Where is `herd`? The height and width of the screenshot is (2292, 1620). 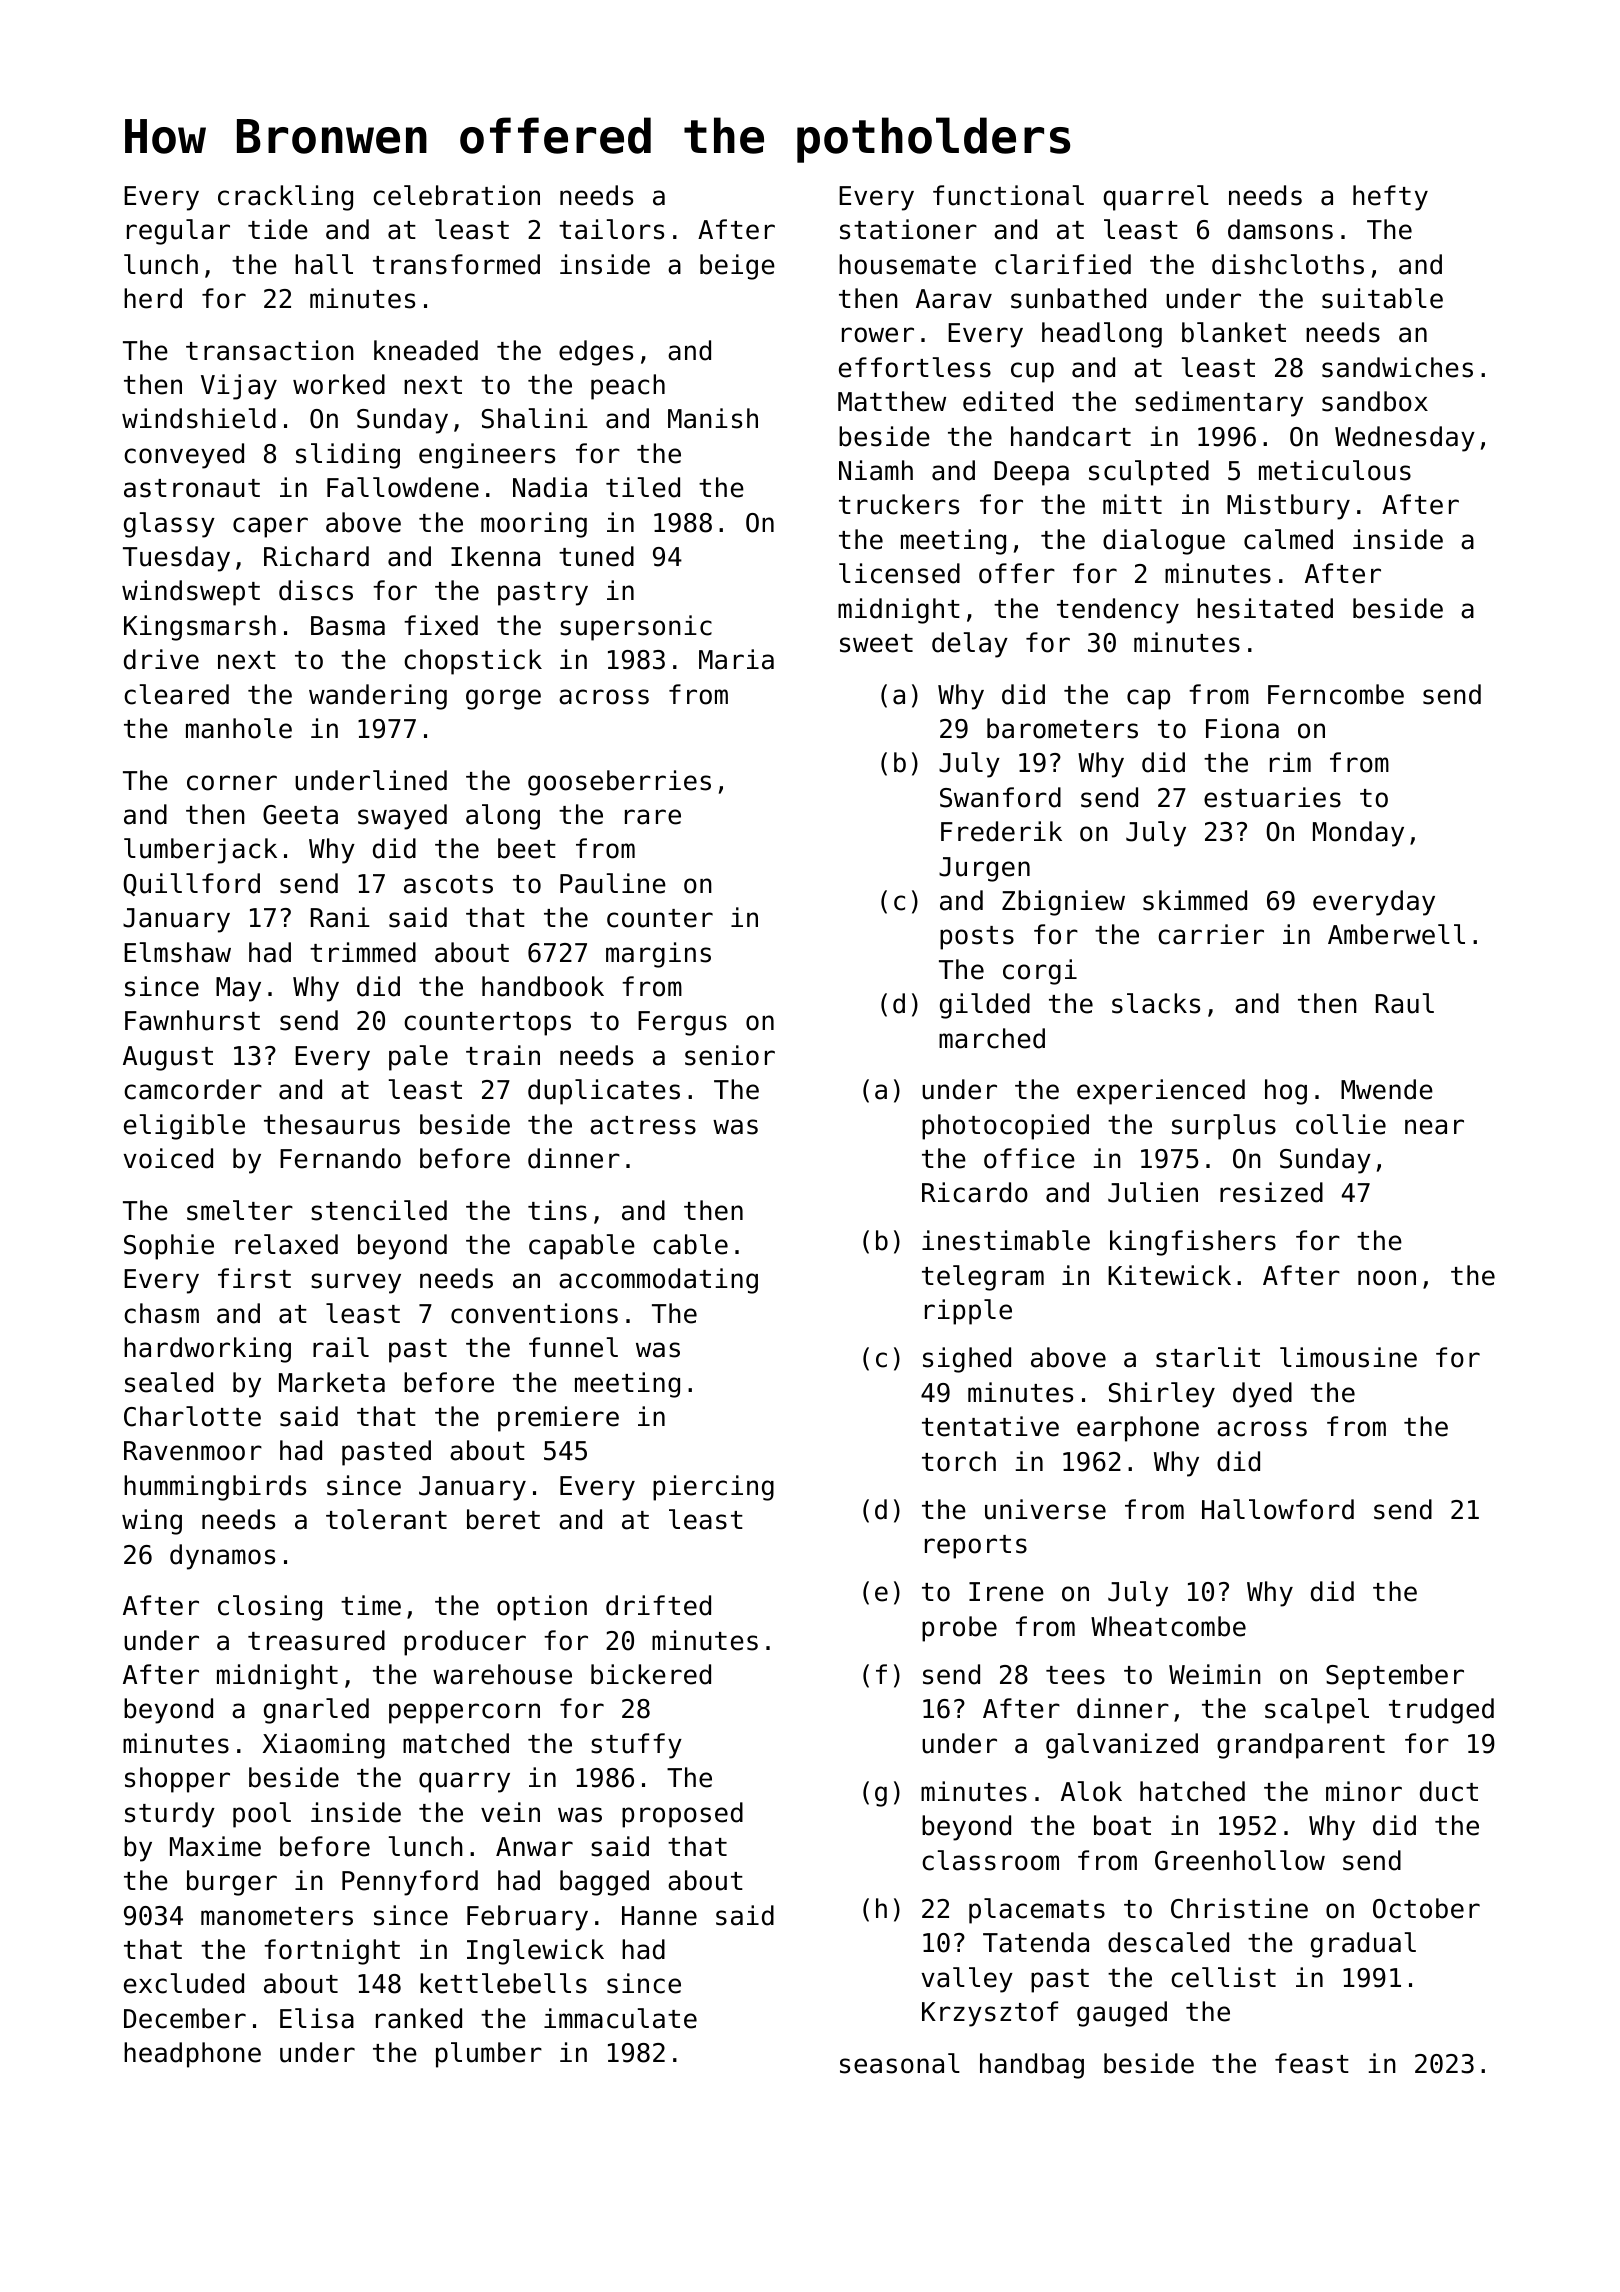 herd is located at coordinates (153, 298).
